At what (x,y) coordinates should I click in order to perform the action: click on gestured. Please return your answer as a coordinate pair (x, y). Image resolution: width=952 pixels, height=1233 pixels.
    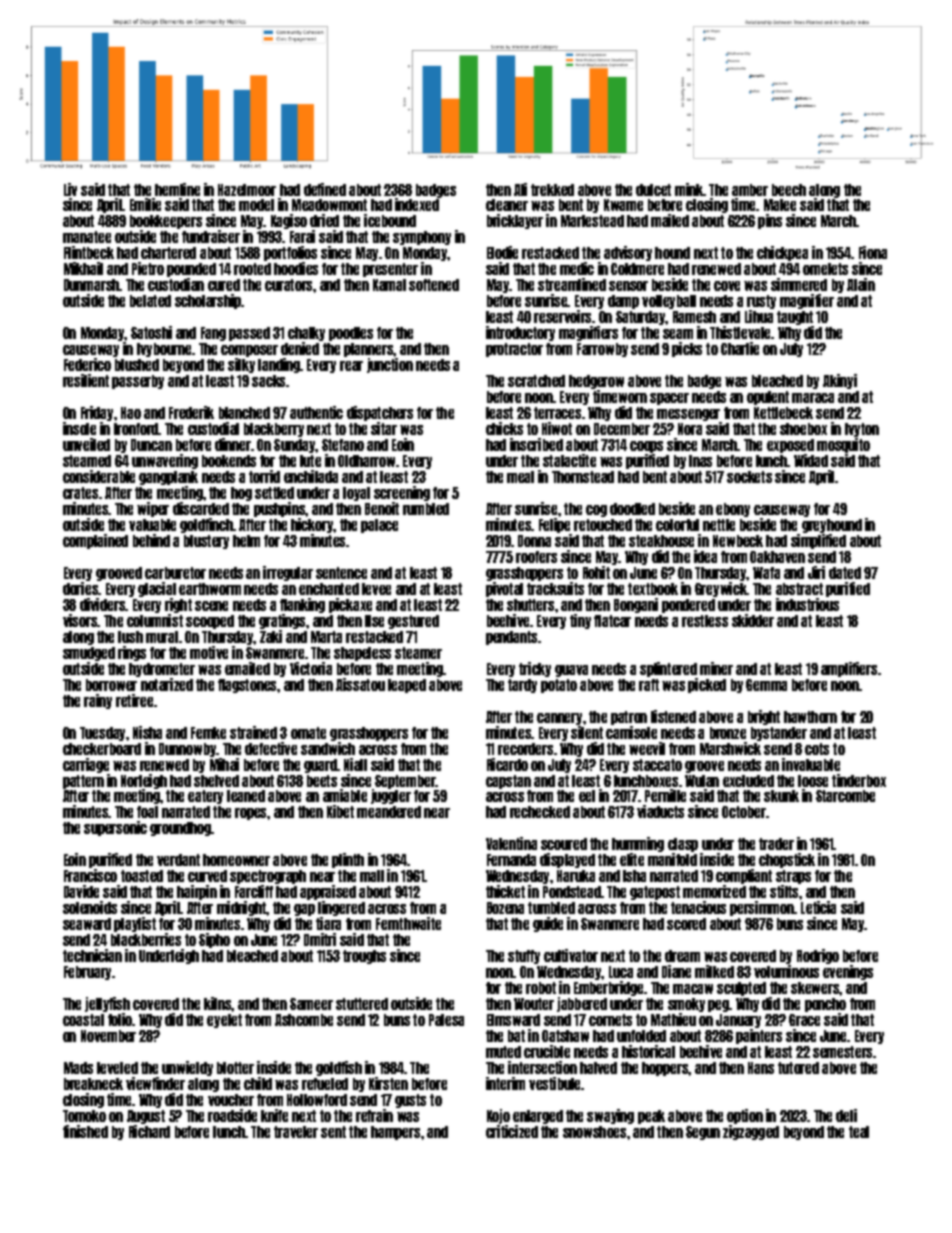
    Looking at the image, I should click on (413, 622).
